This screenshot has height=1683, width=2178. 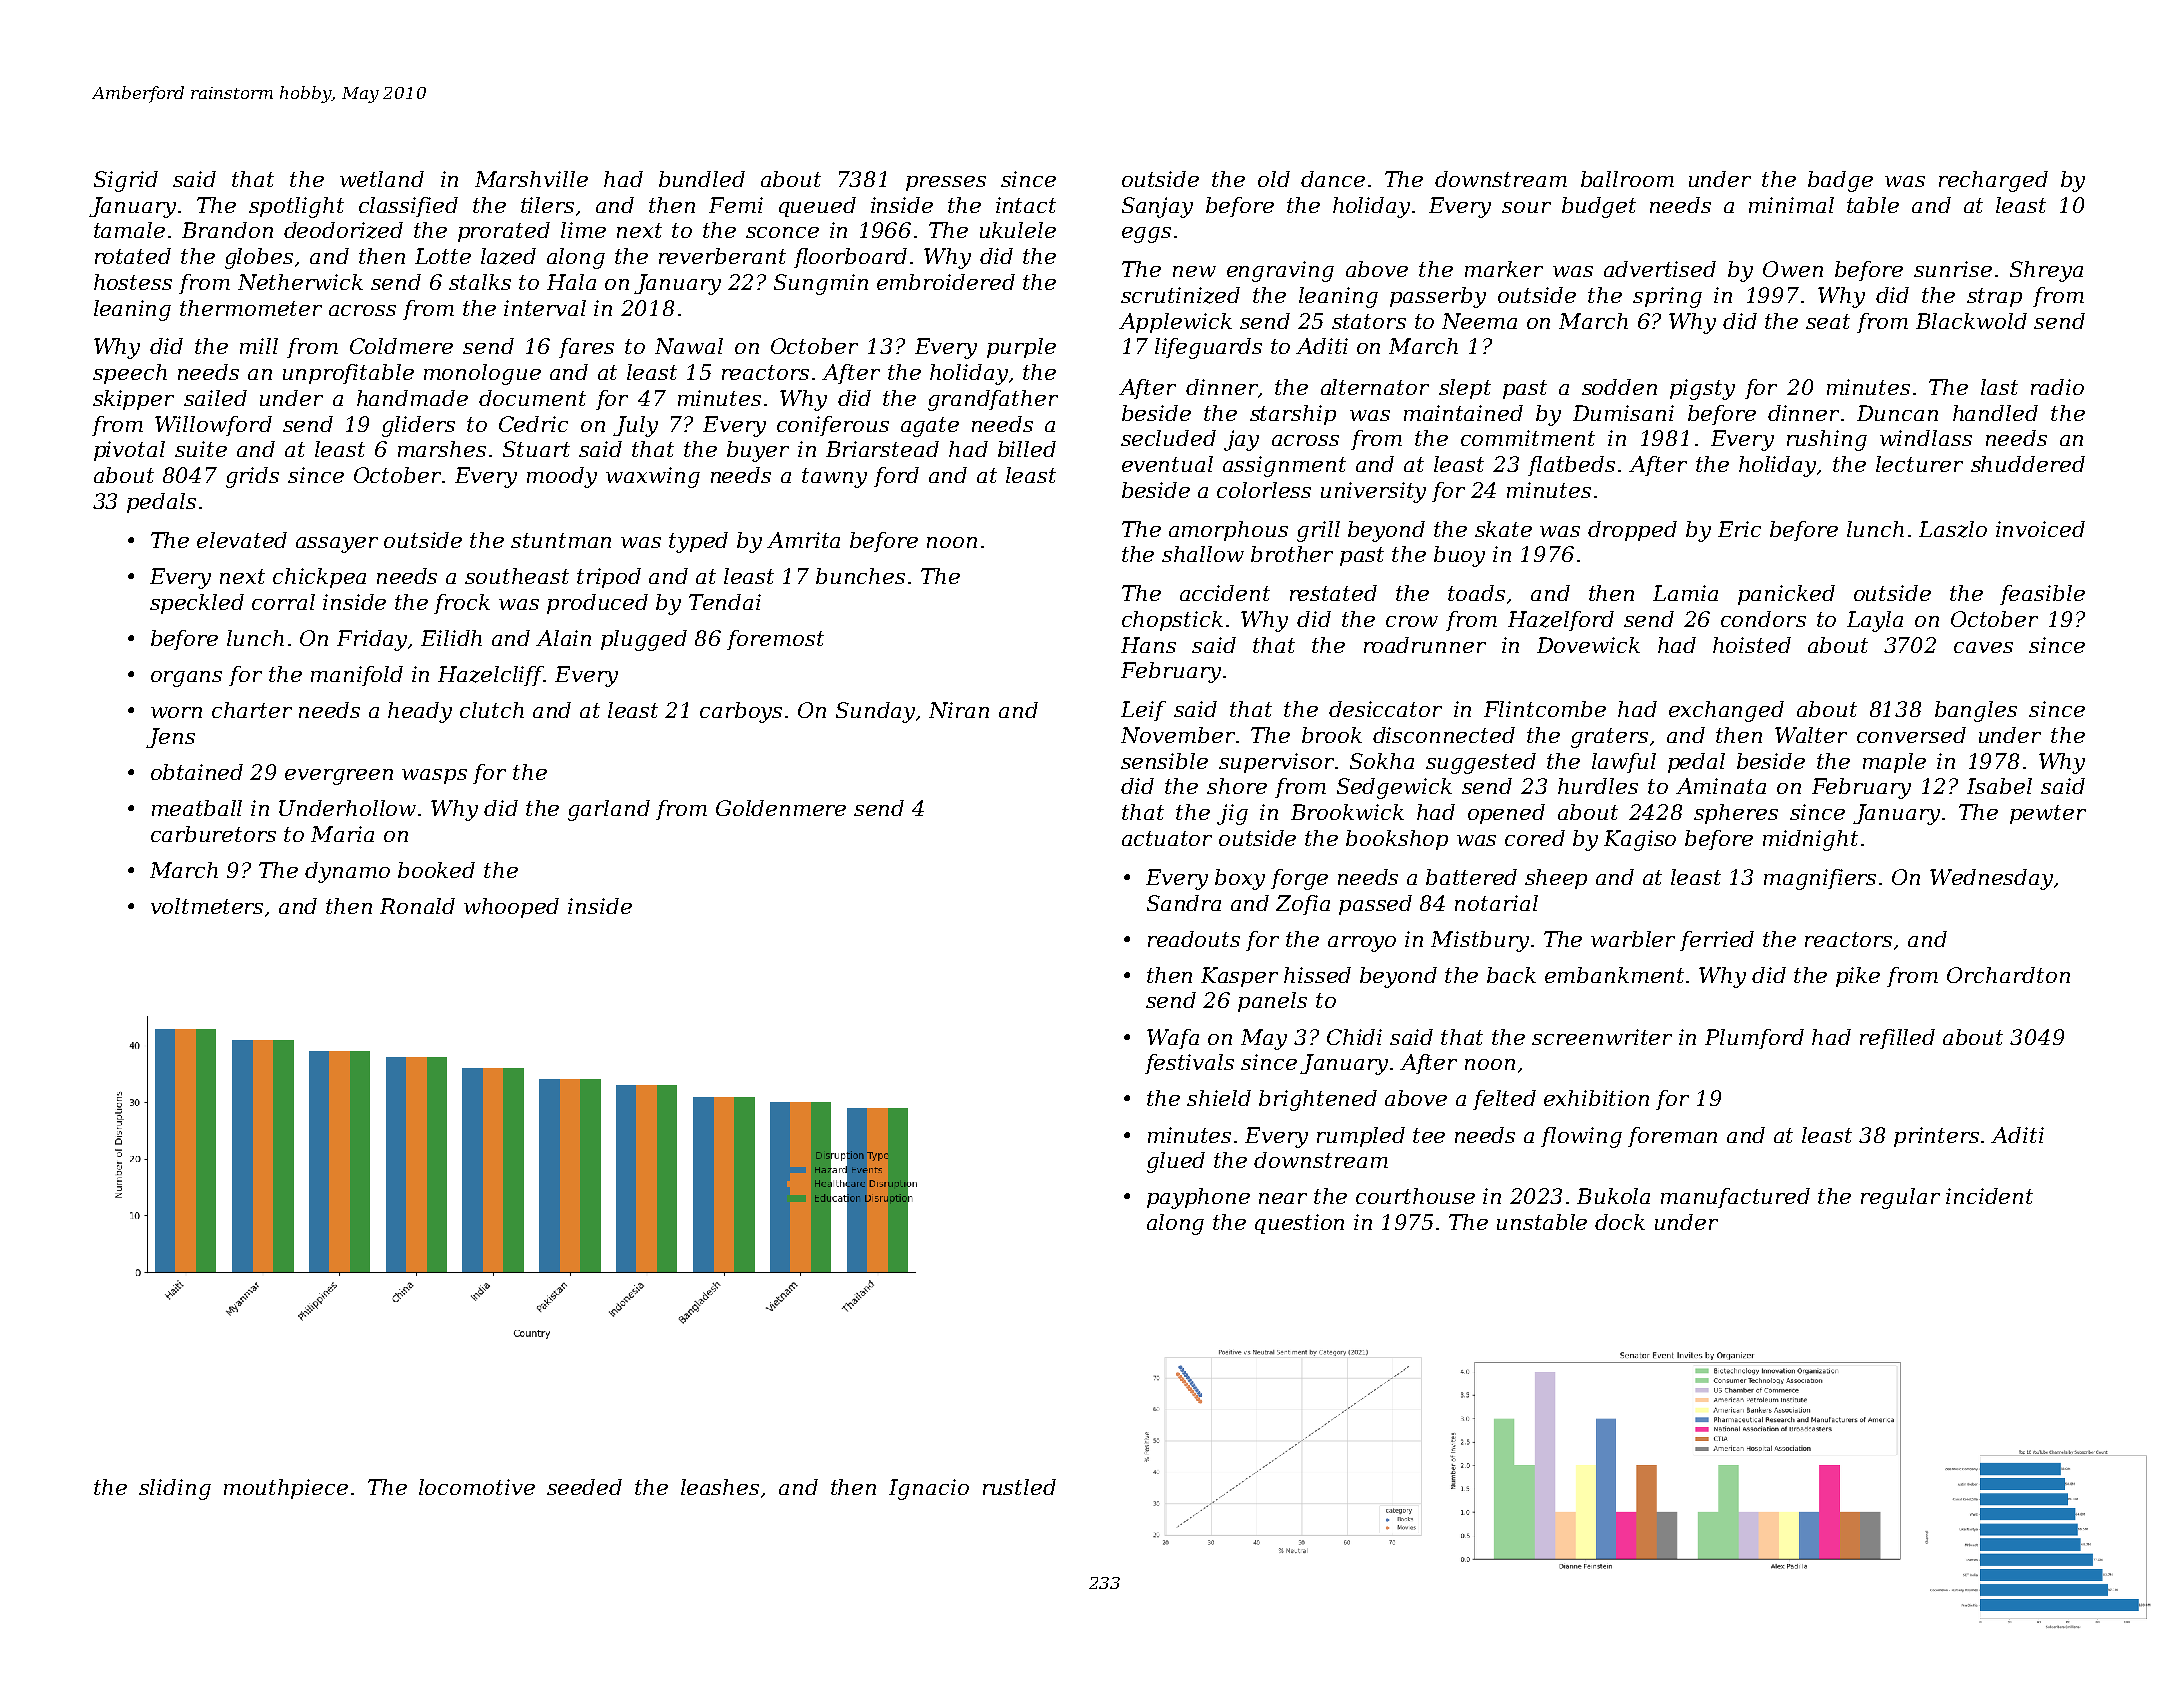 What do you see at coordinates (803, 540) in the screenshot?
I see `Amrita` at bounding box center [803, 540].
